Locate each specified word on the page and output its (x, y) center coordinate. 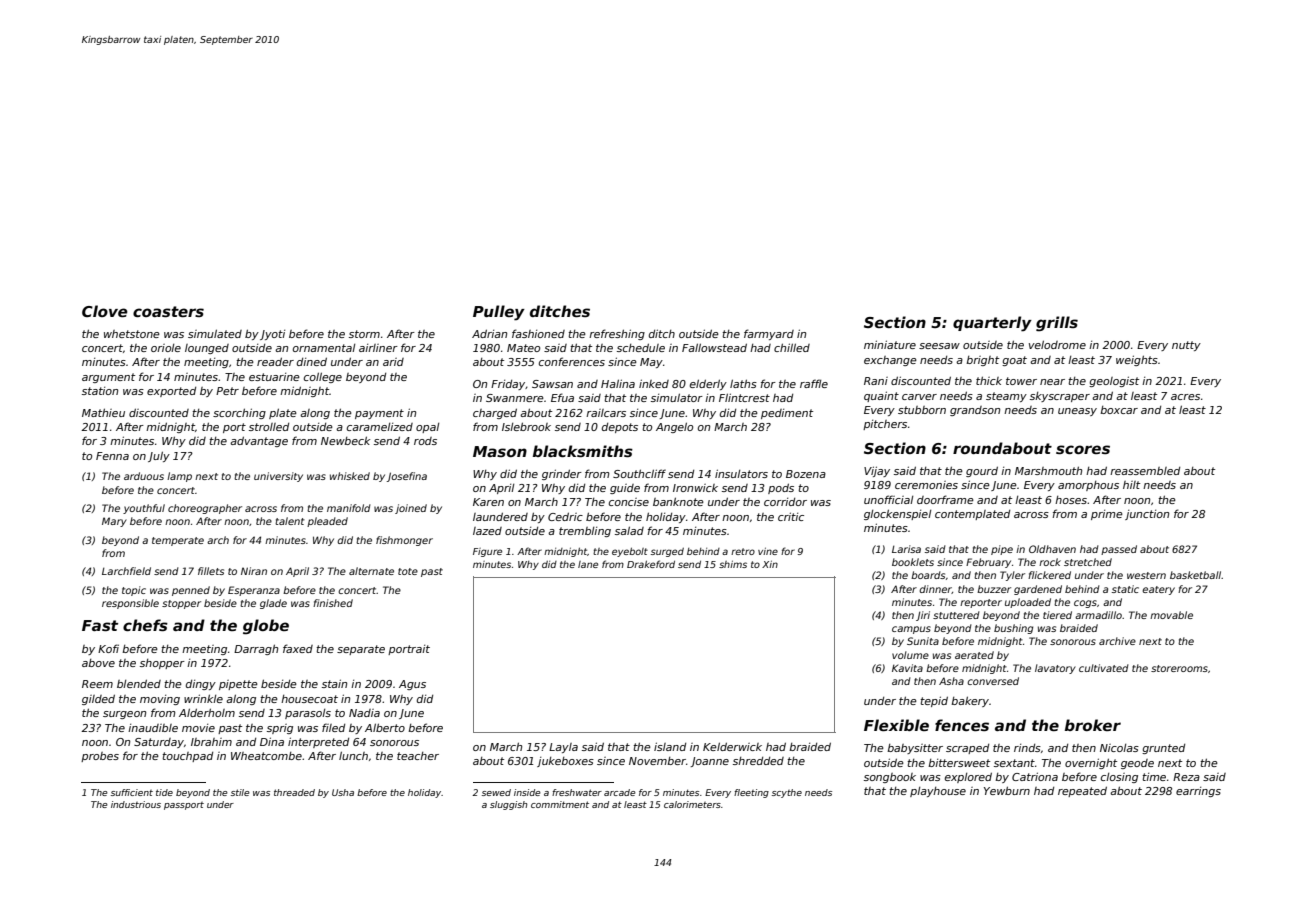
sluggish (508, 805)
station (100, 391)
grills (1057, 324)
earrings (1198, 792)
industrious (136, 804)
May (651, 363)
